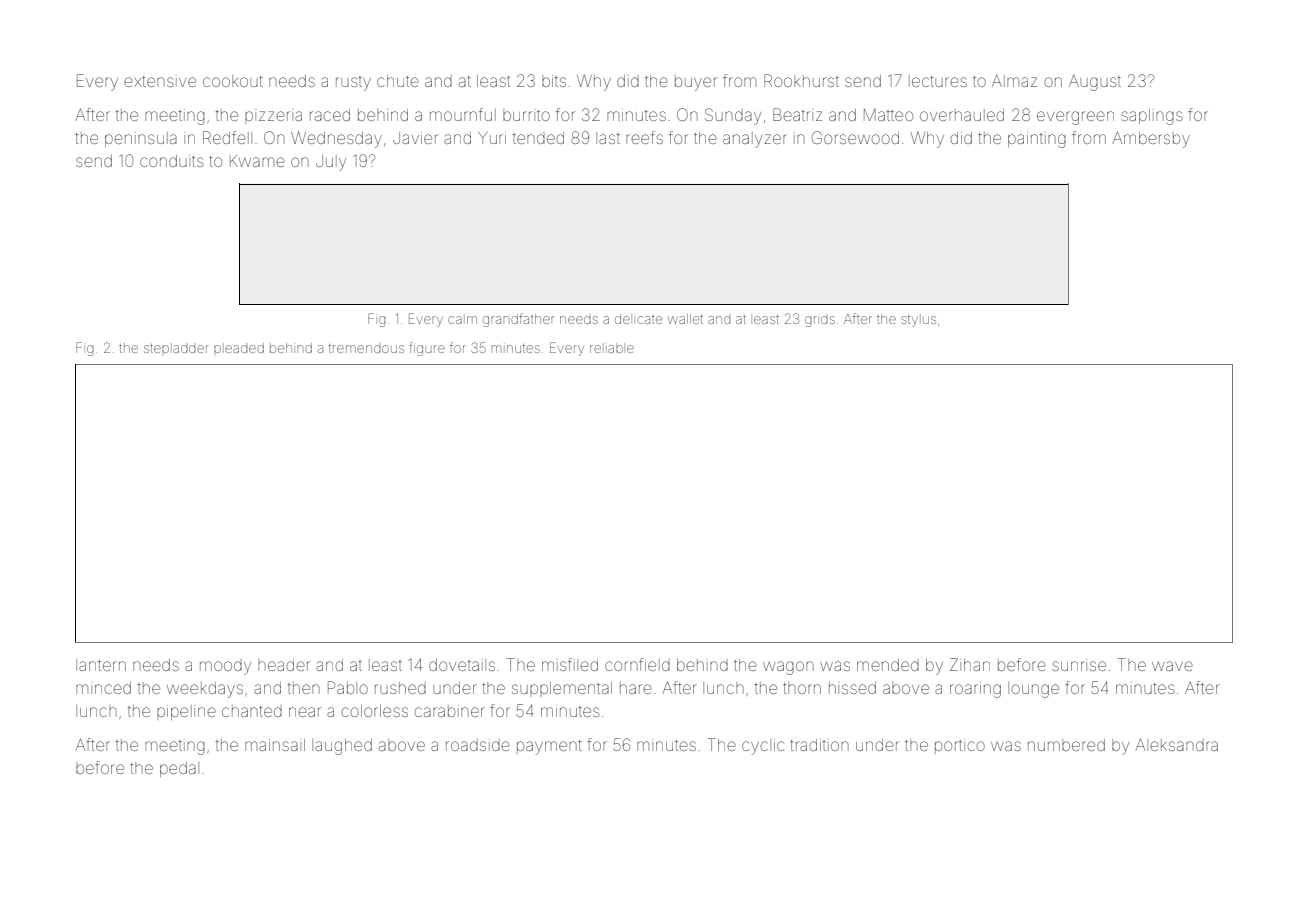  Describe the element at coordinates (637, 664) in the screenshot. I see `cornfield` at that location.
